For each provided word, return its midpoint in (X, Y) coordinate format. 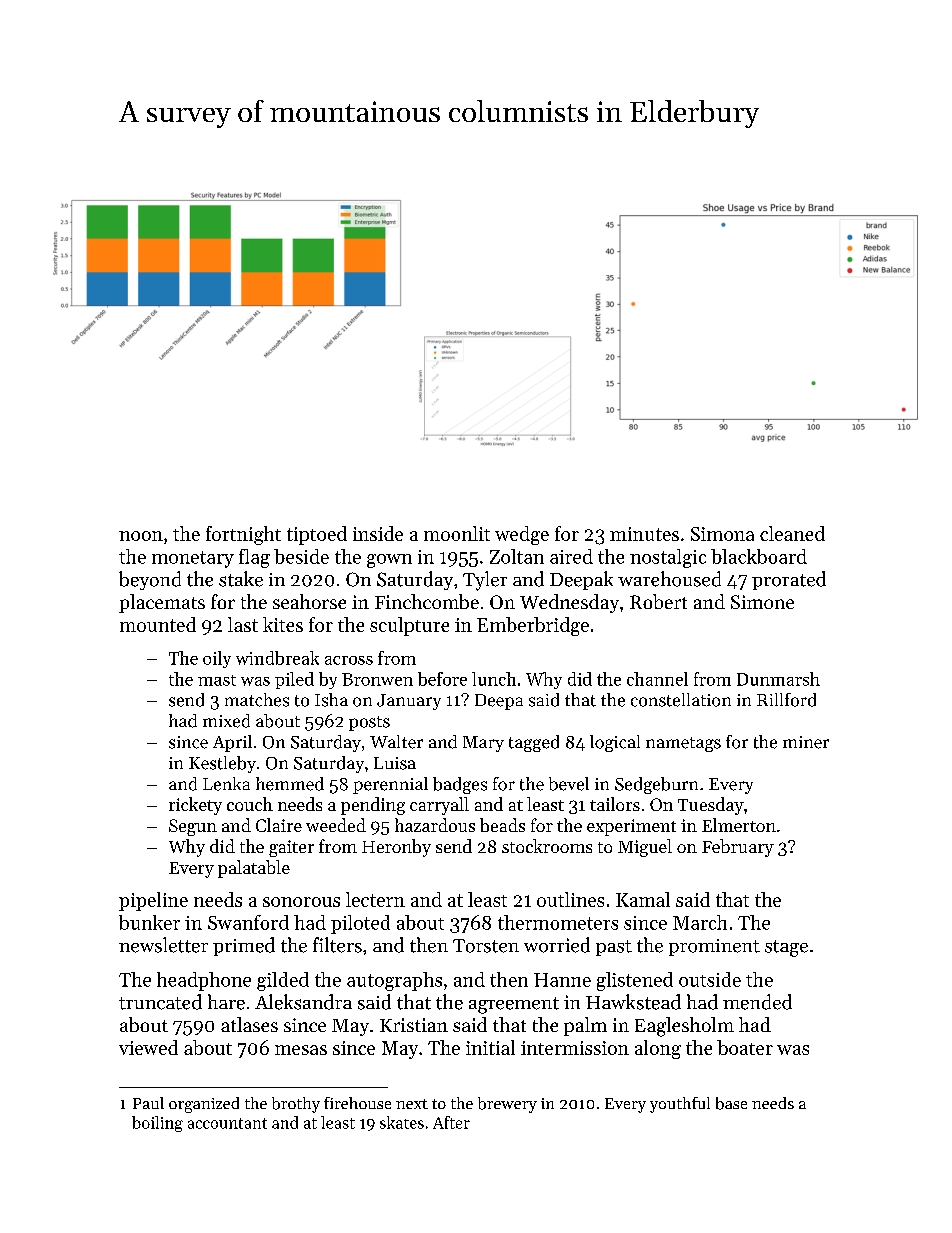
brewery (507, 1105)
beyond (150, 580)
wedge (522, 535)
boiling (157, 1124)
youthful (680, 1105)
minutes (644, 534)
